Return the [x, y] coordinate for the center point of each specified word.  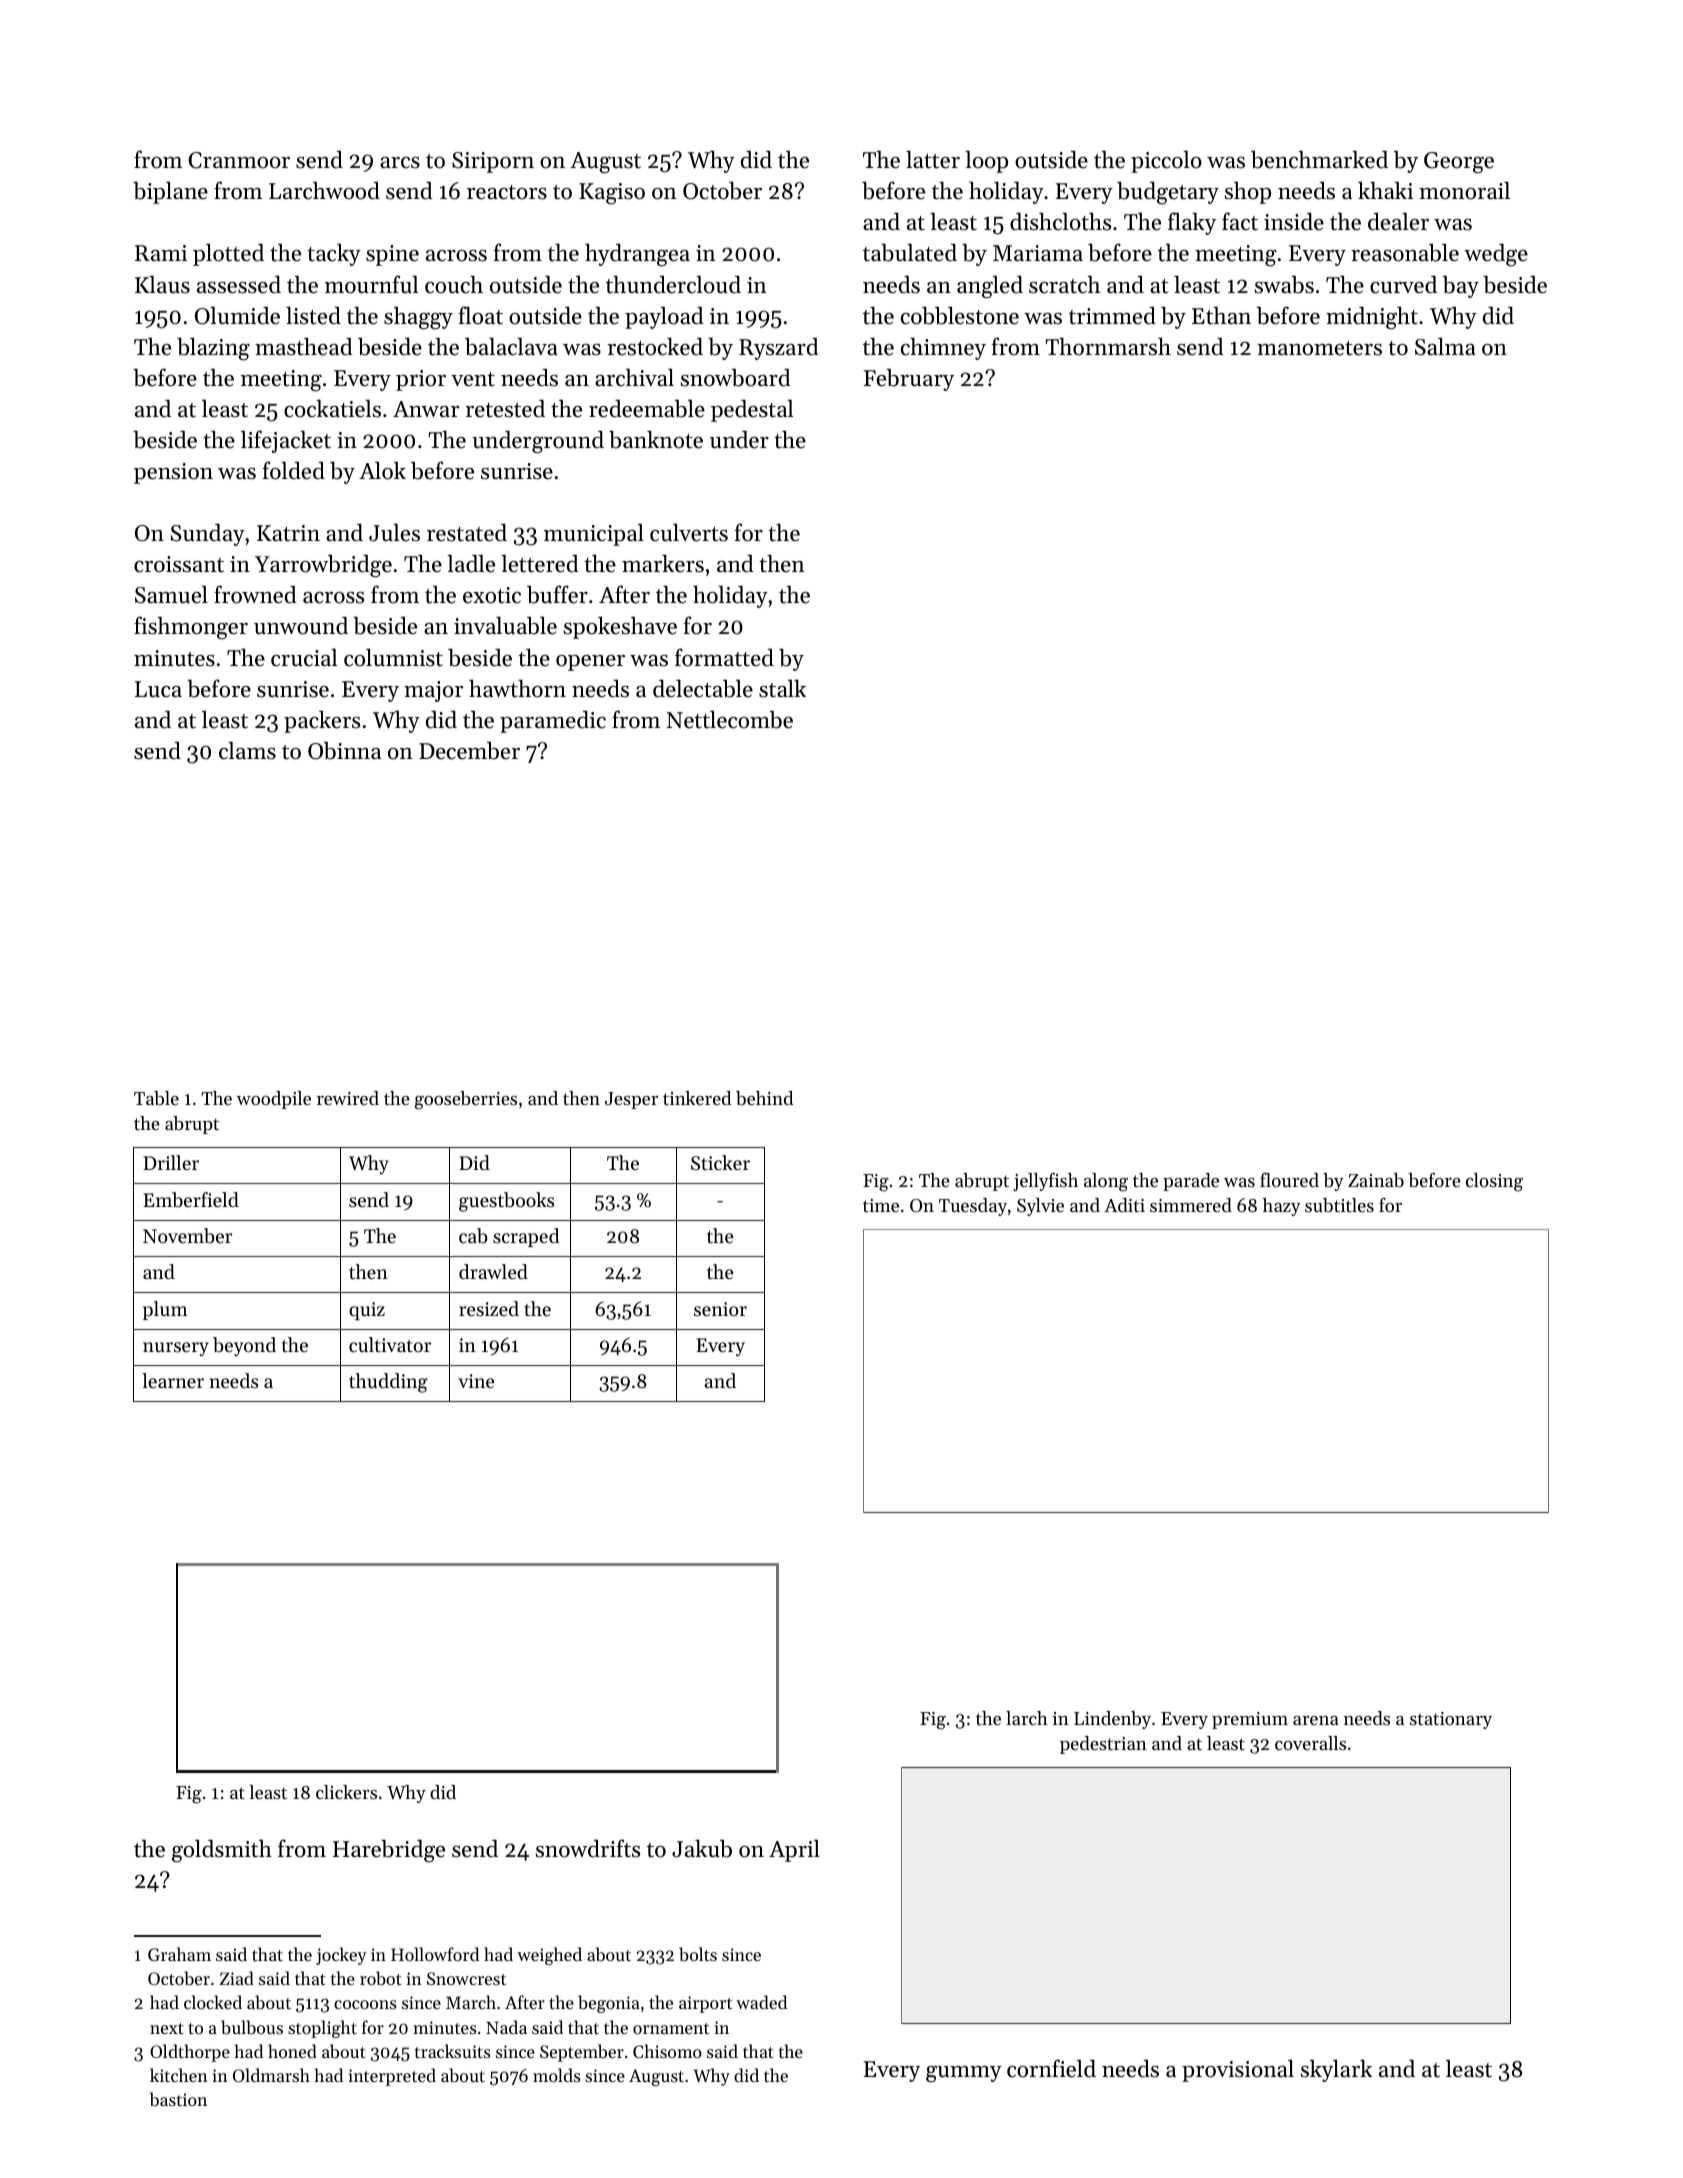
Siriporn [493, 162]
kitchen [179, 2075]
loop [986, 161]
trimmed [1112, 316]
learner [173, 1380]
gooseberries [466, 1100]
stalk [782, 688]
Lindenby [1112, 1720]
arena [1316, 1720]
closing [1494, 1182]
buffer [557, 594]
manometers [1319, 348]
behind [764, 1098]
